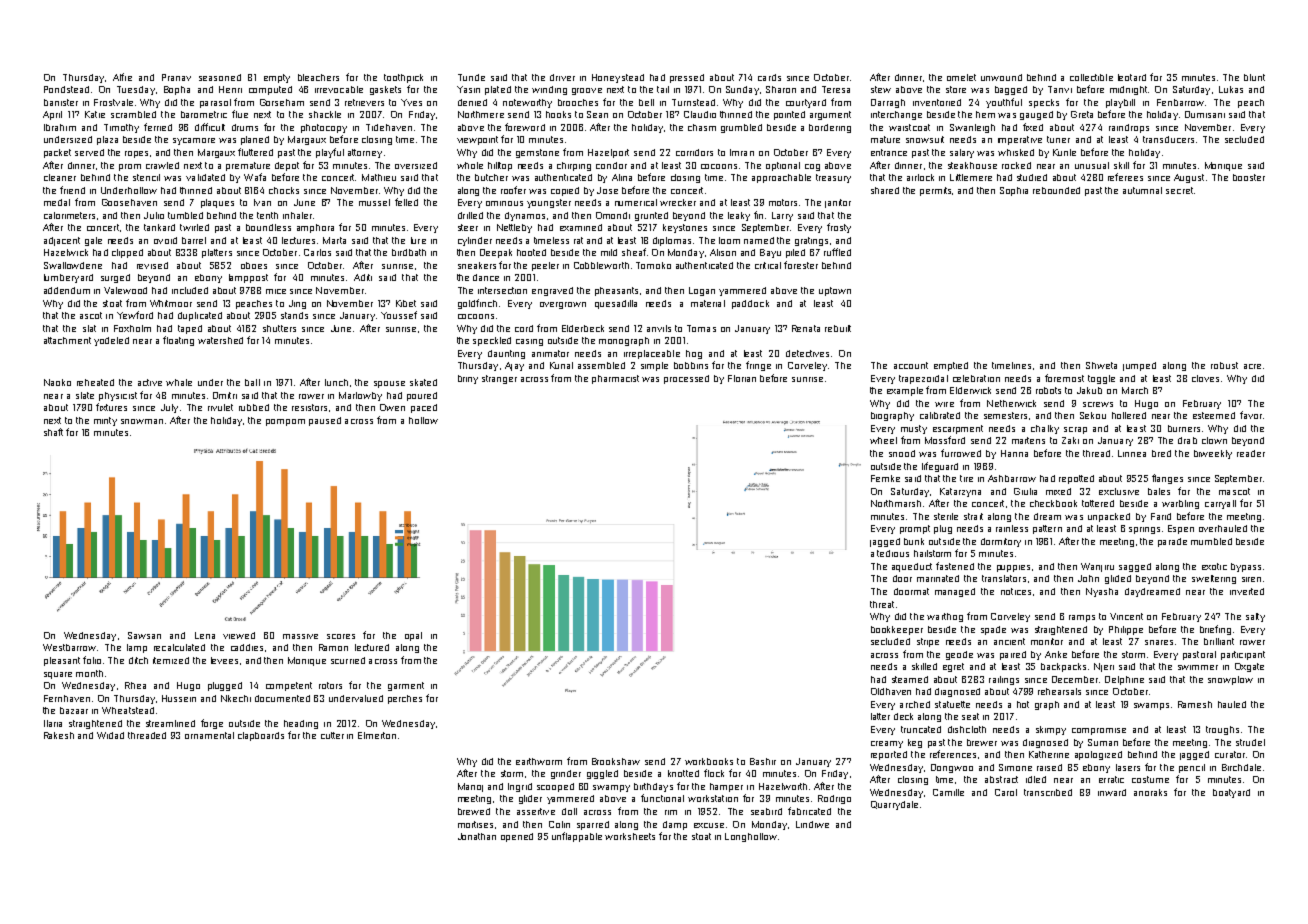 The height and width of the document is (924, 1308). What do you see at coordinates (758, 366) in the document?
I see `fringe` at bounding box center [758, 366].
